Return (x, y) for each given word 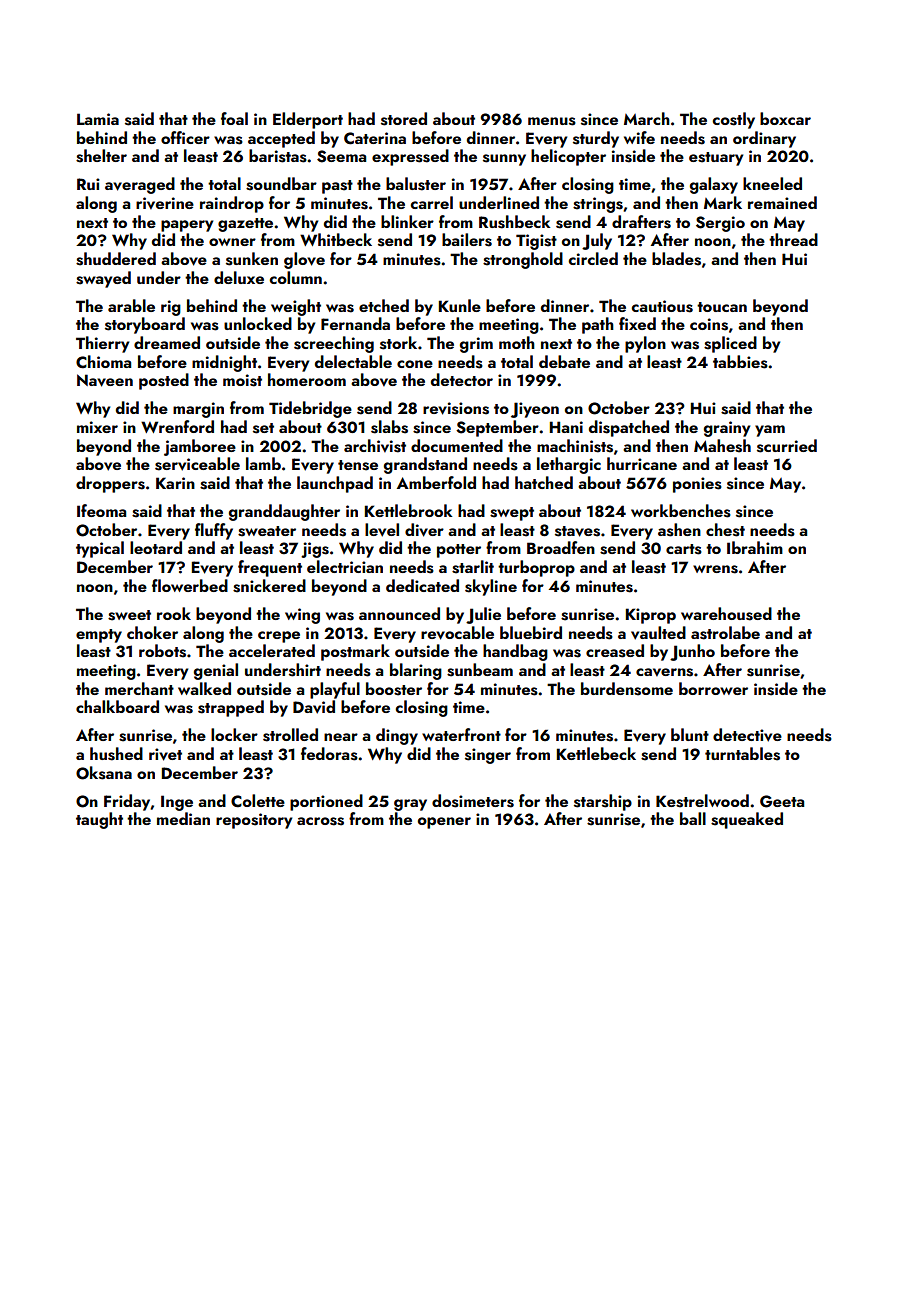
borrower (713, 688)
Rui (88, 184)
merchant (139, 688)
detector (462, 379)
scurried (787, 446)
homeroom (307, 379)
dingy (397, 736)
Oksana (104, 773)
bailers (467, 240)
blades (676, 259)
